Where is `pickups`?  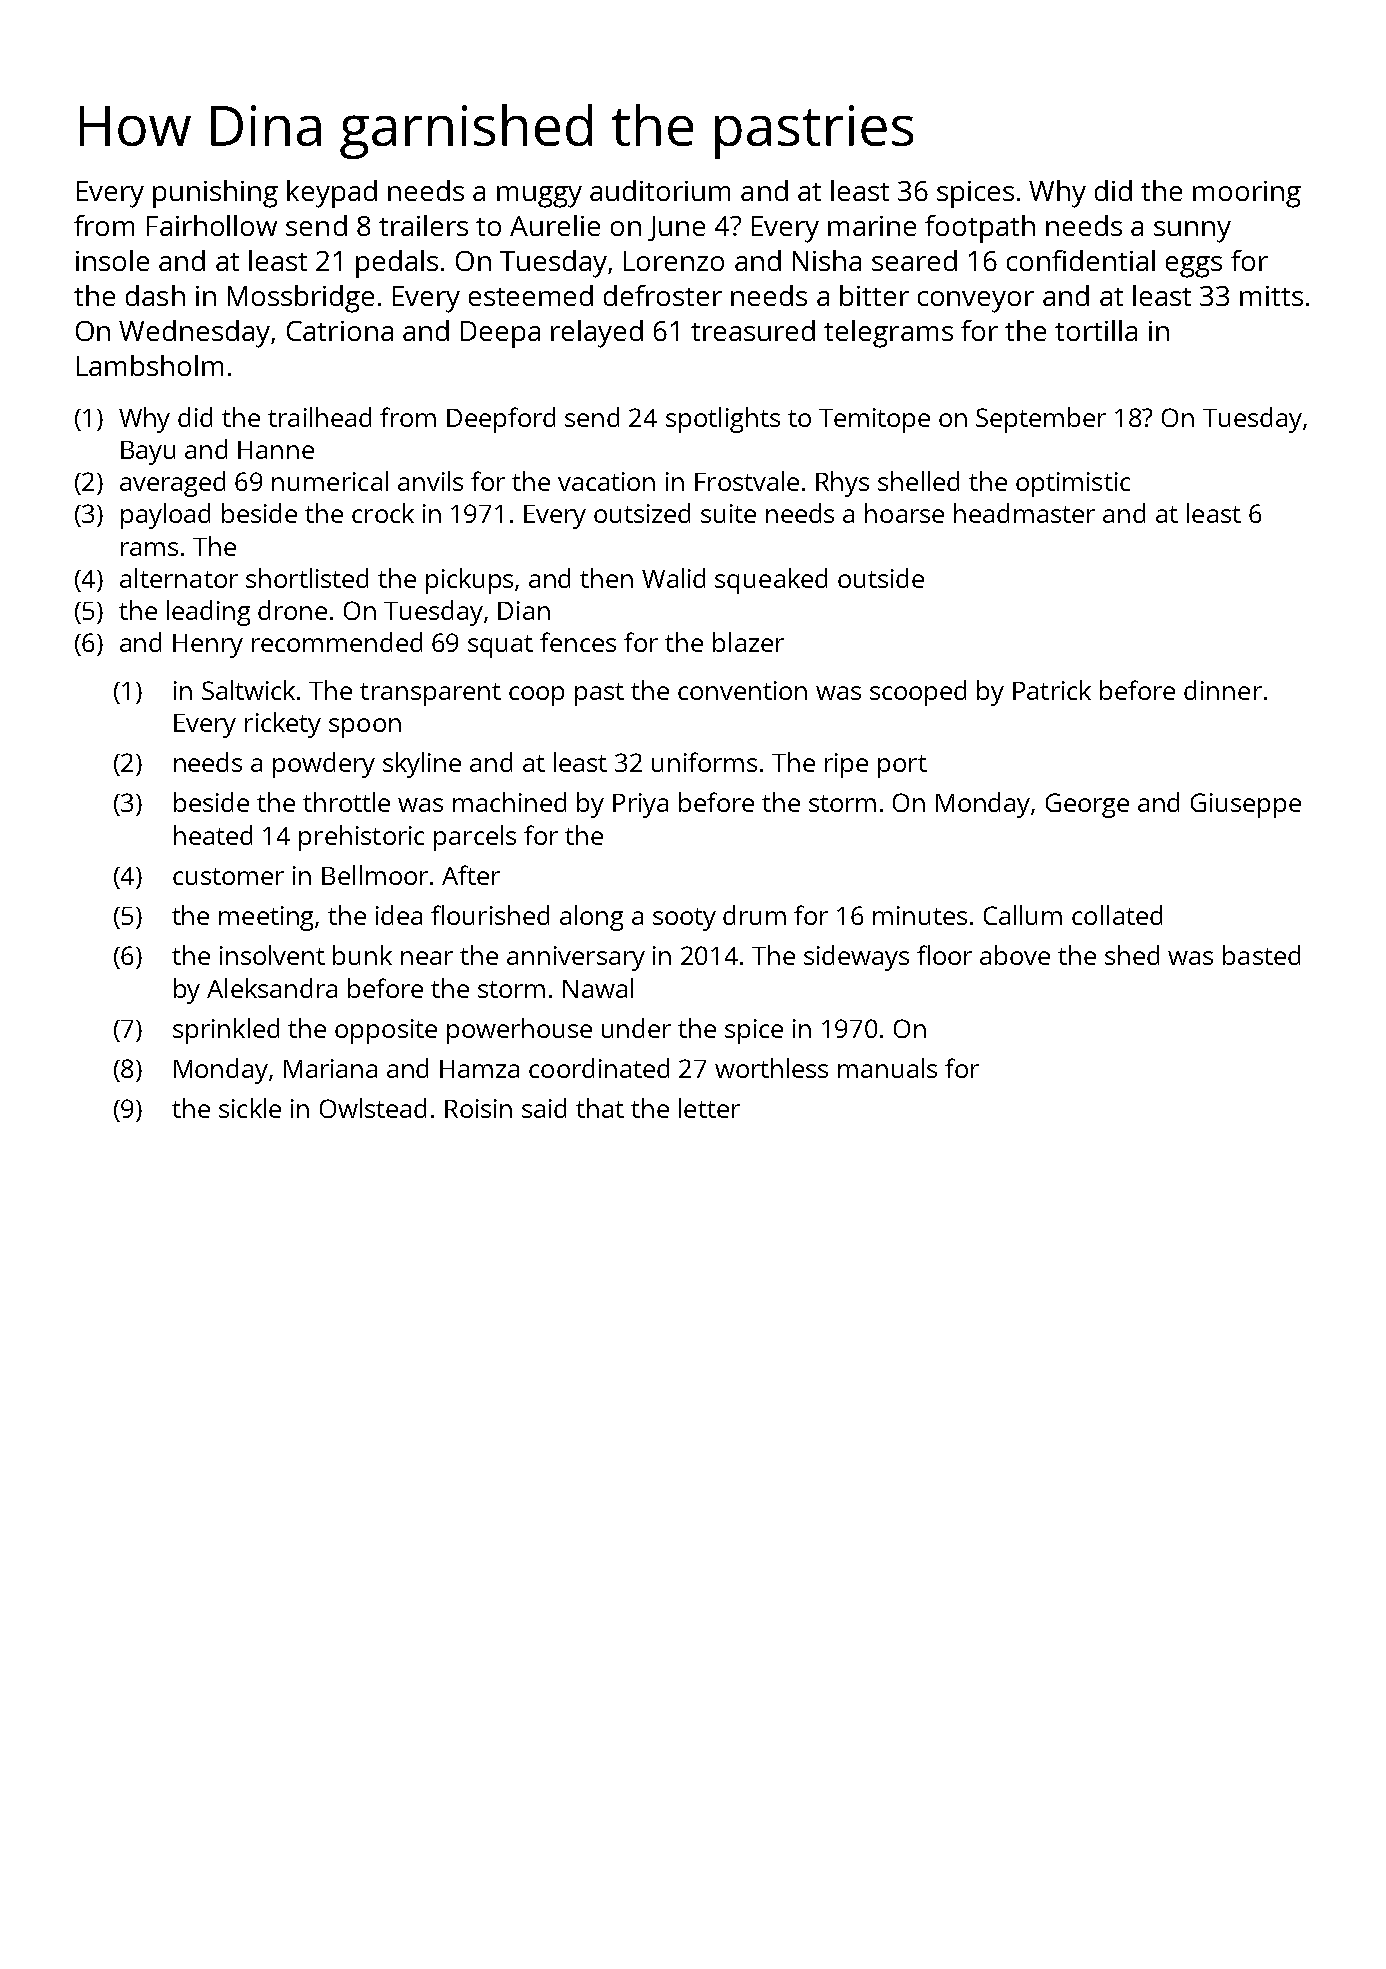 pickups is located at coordinates (469, 581).
